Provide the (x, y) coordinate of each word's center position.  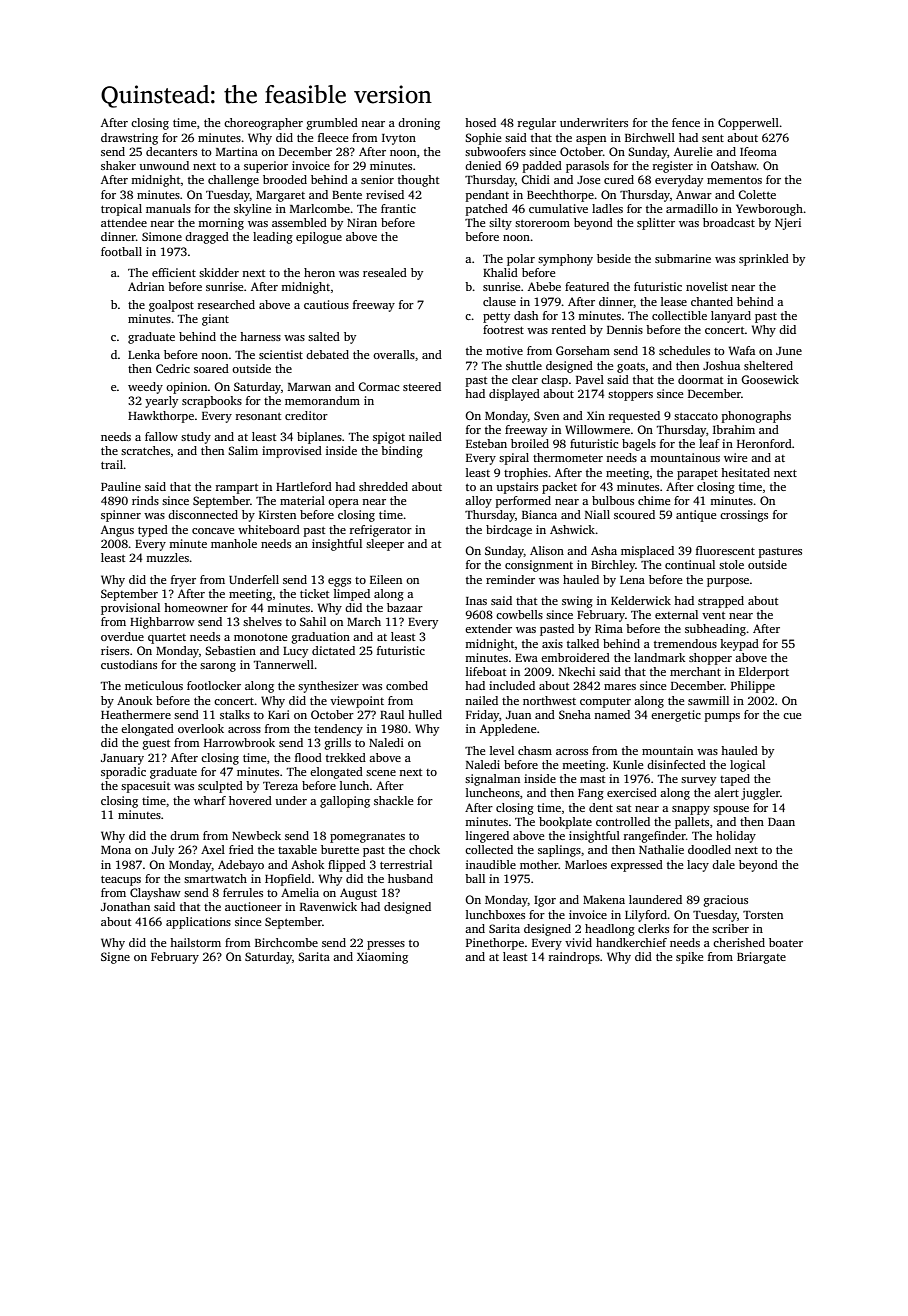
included (512, 685)
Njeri (788, 224)
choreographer (263, 124)
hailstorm (195, 942)
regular (537, 124)
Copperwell (748, 124)
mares (620, 687)
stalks (235, 714)
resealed (385, 272)
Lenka (144, 354)
